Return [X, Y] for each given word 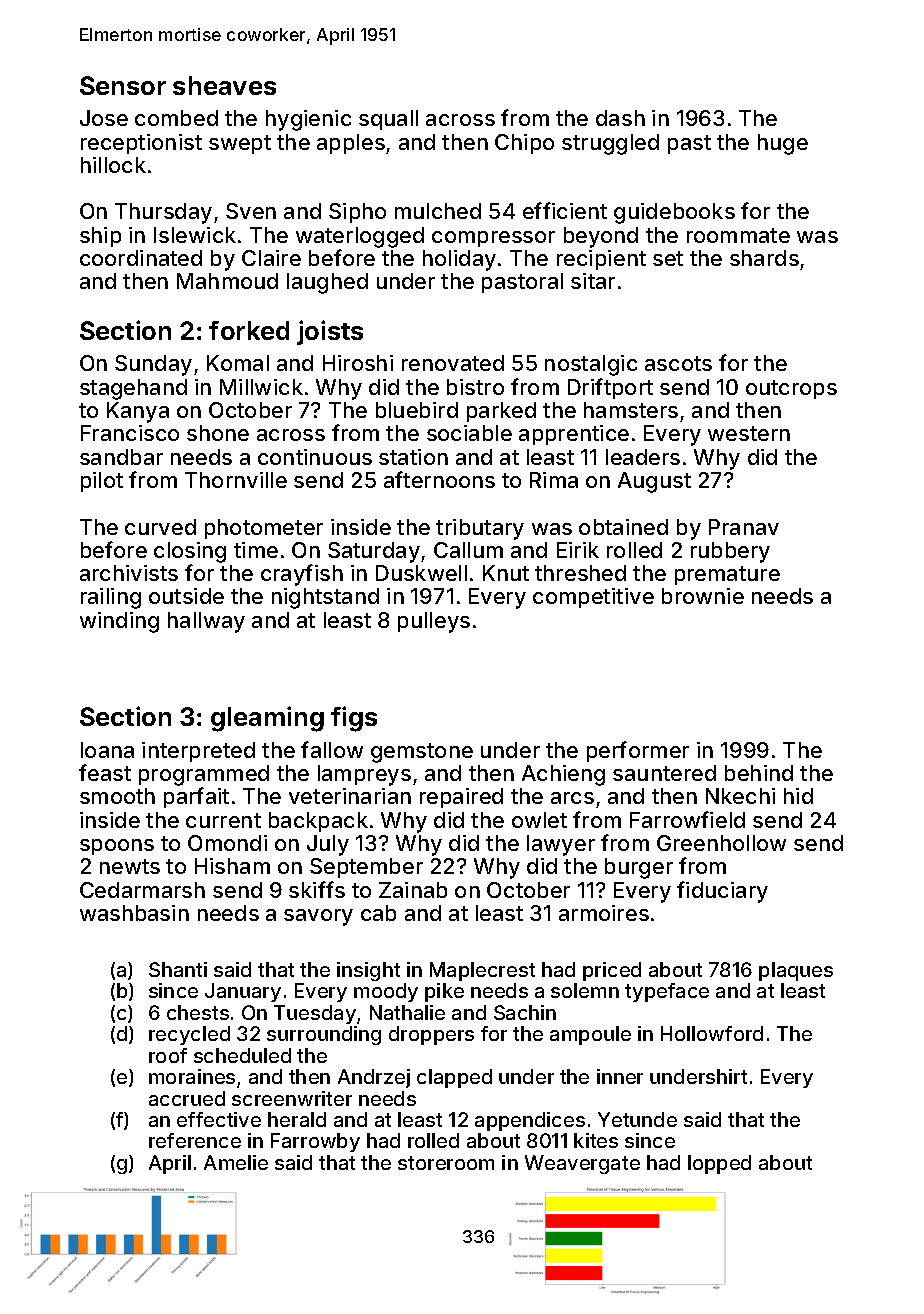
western [749, 433]
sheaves [224, 85]
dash [620, 118]
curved [160, 527]
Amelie [236, 1162]
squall [388, 120]
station [413, 457]
